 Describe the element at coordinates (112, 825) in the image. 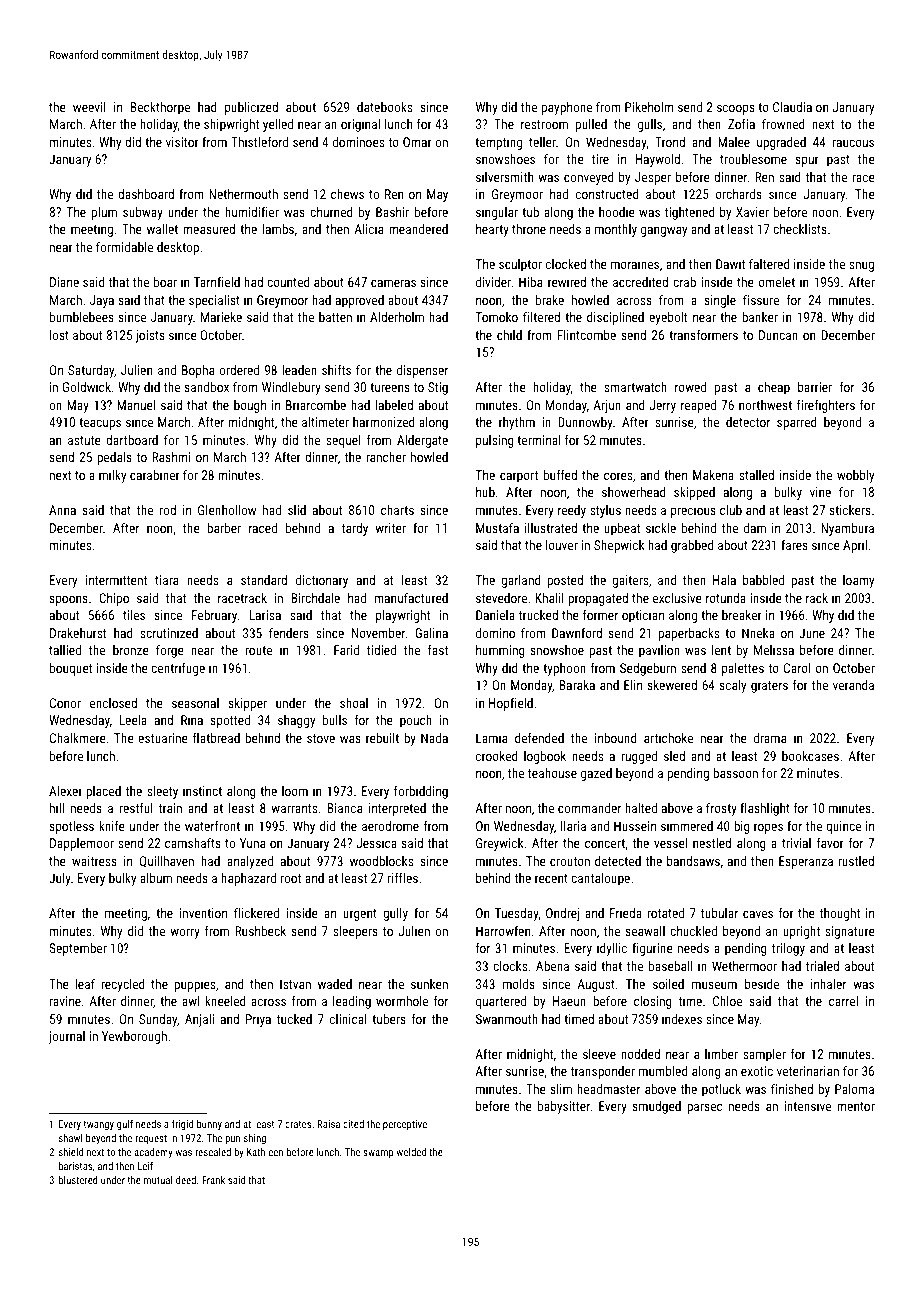

I see `knife` at that location.
